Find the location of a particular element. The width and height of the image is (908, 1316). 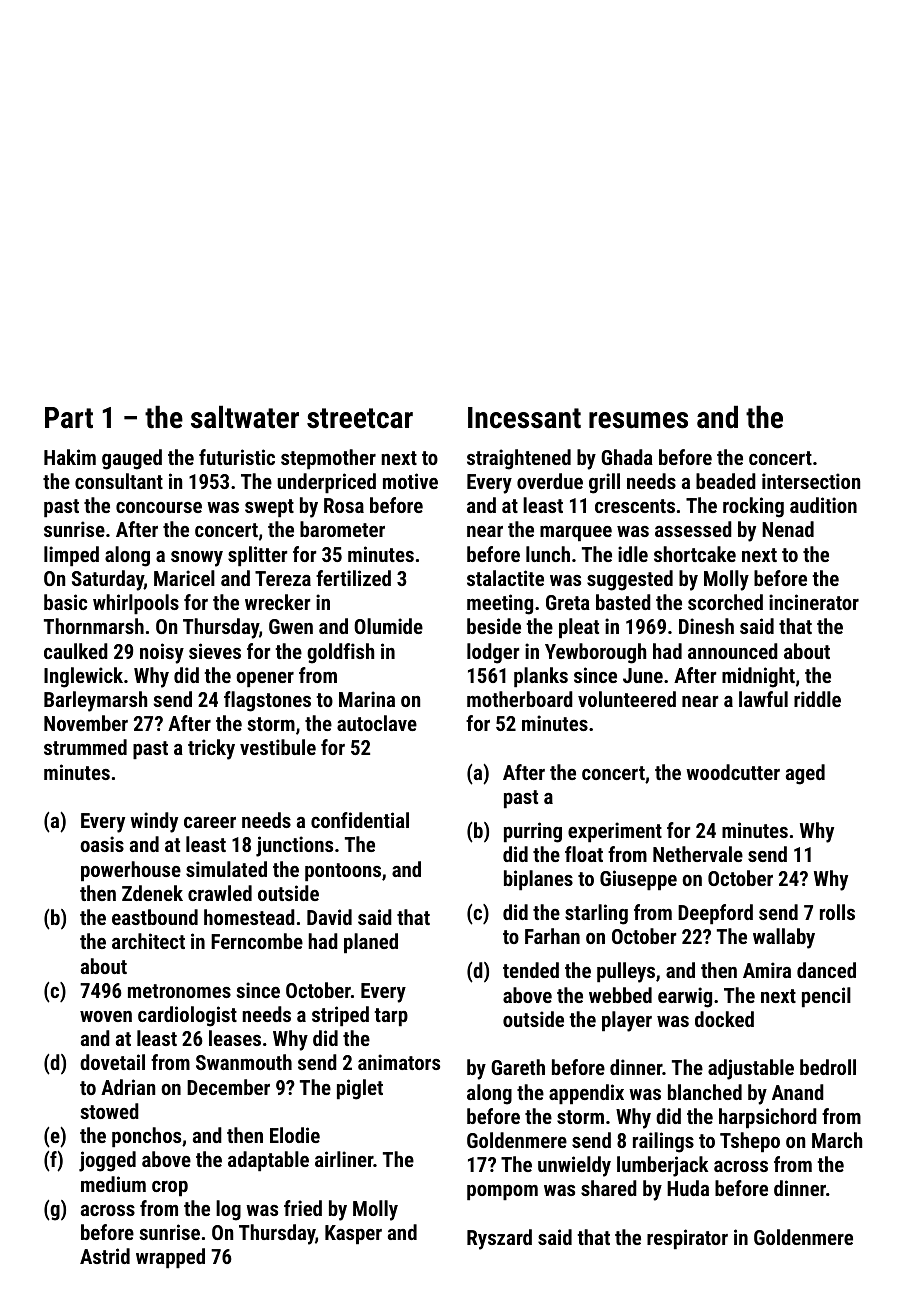

resumes is located at coordinates (638, 420).
